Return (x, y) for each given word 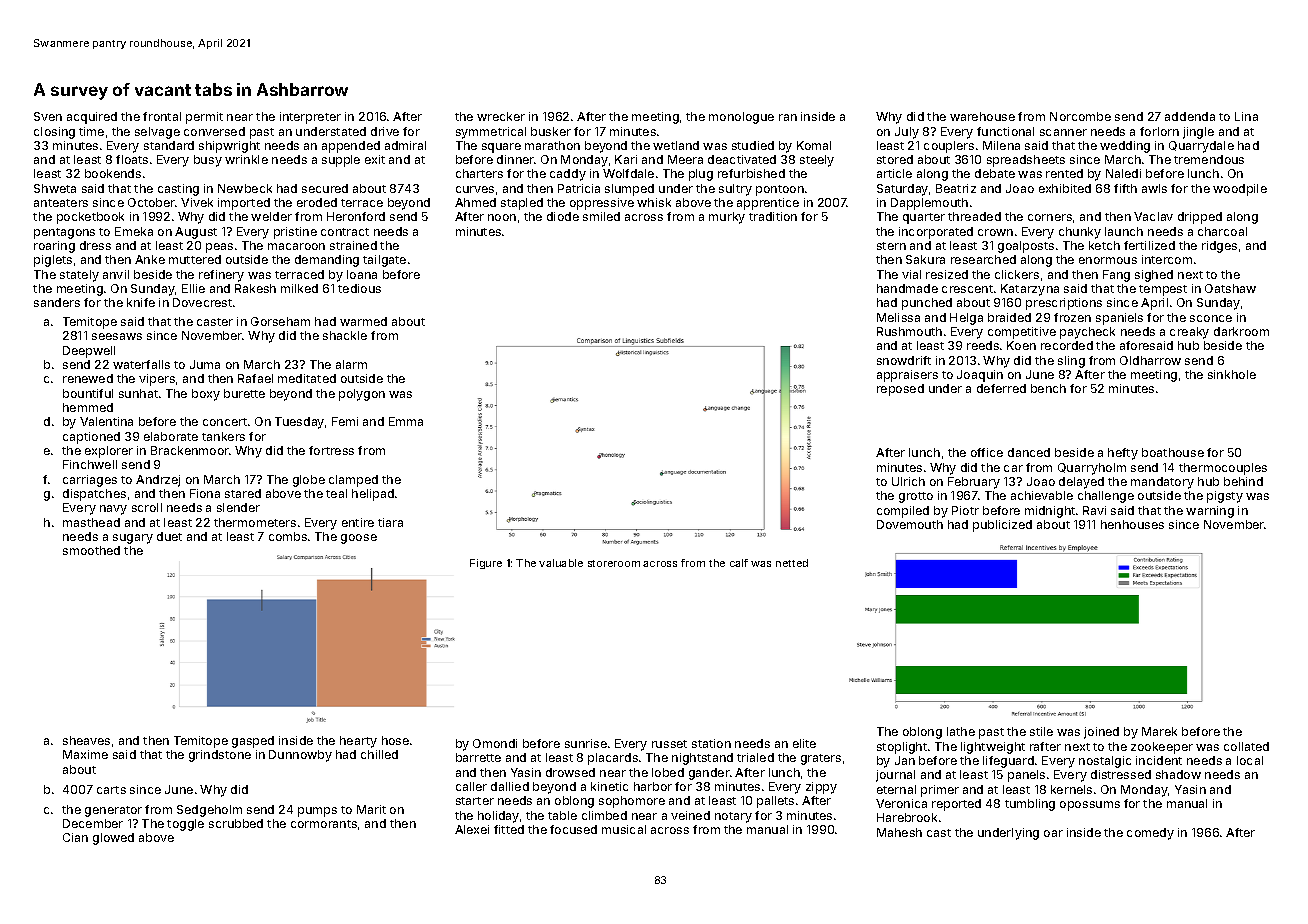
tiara (390, 522)
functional (1005, 131)
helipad (373, 495)
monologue (741, 118)
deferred (1001, 388)
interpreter (310, 118)
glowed (113, 839)
